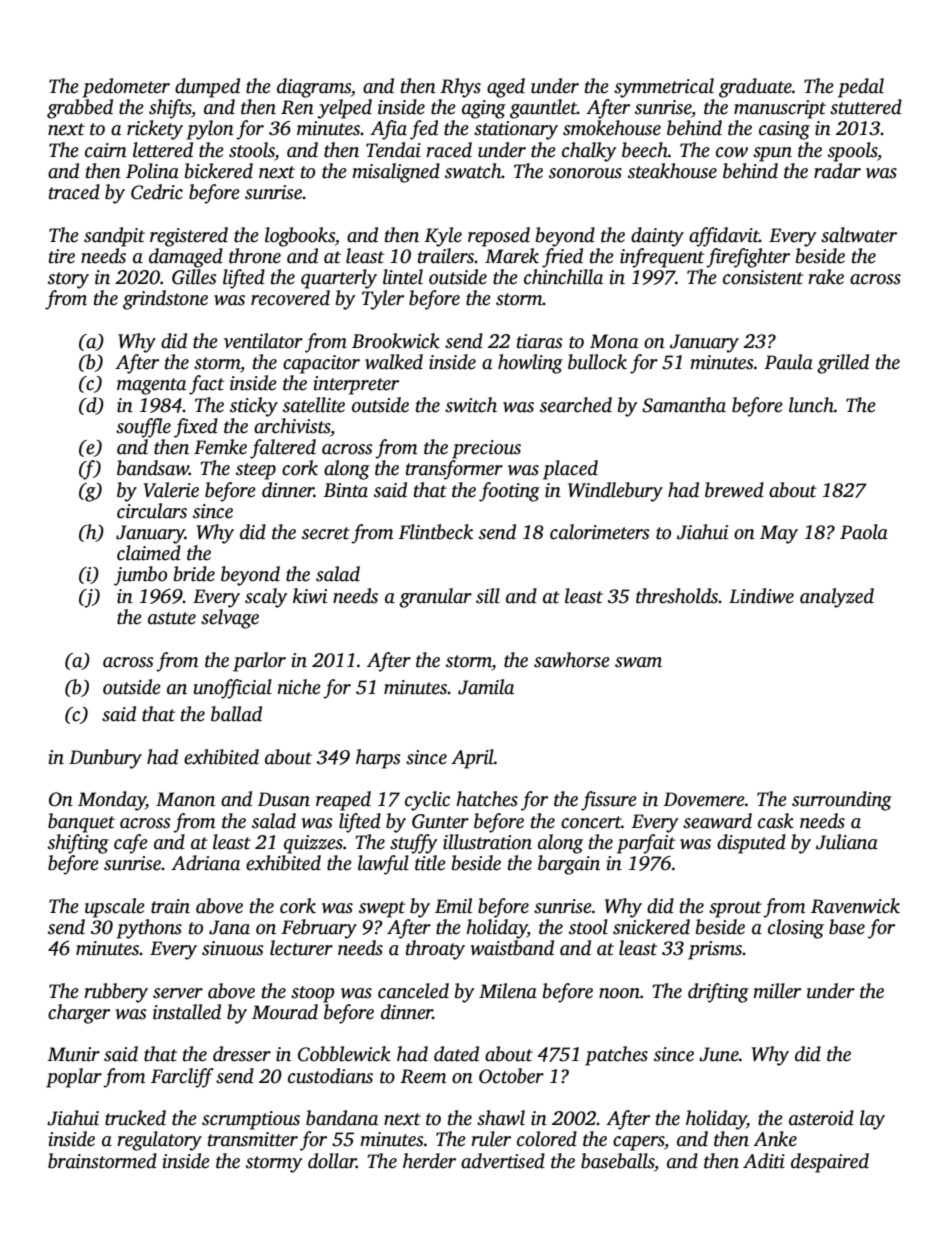  What do you see at coordinates (460, 88) in the image?
I see `Rhys` at bounding box center [460, 88].
